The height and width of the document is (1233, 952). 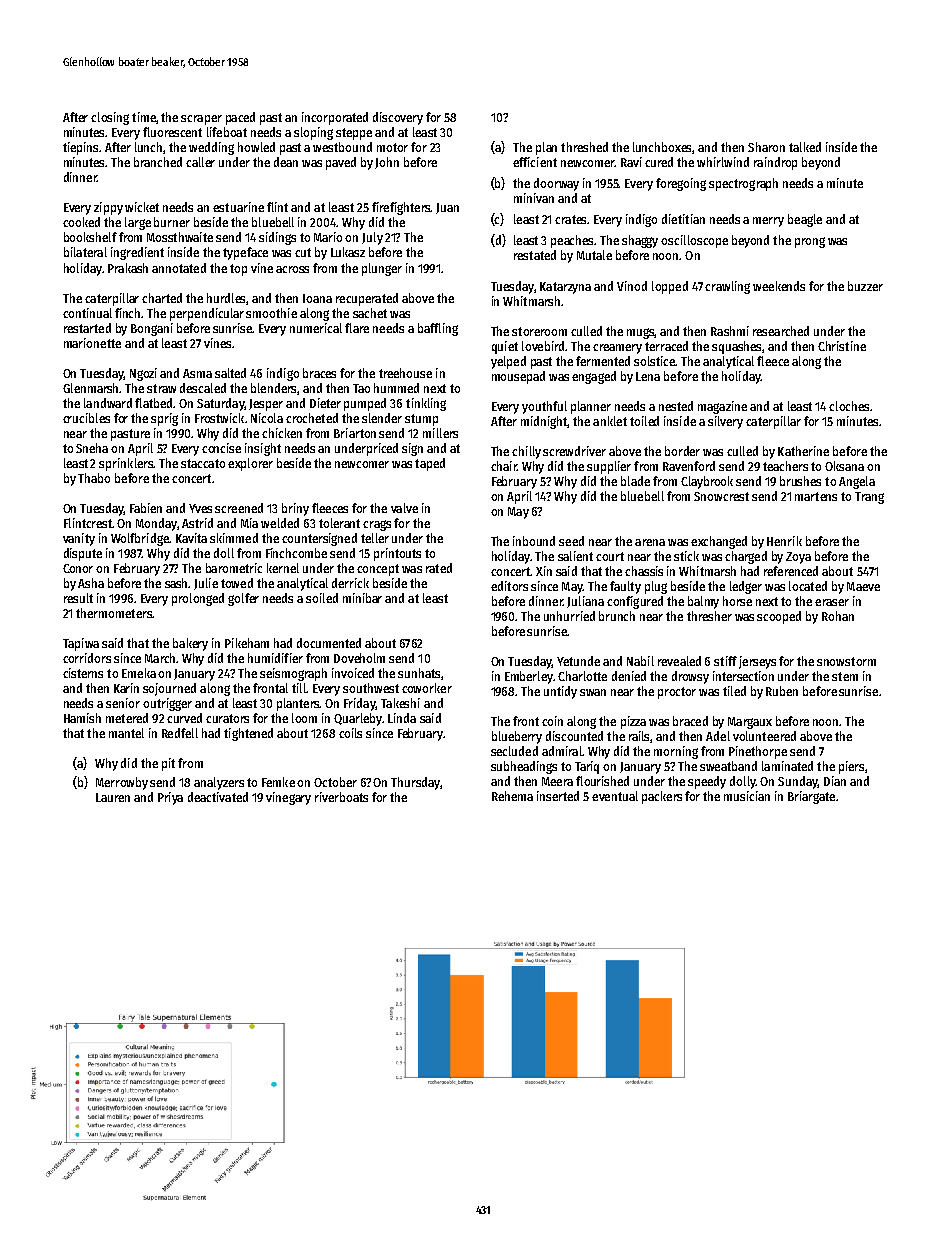 What do you see at coordinates (144, 117) in the document?
I see `time` at bounding box center [144, 117].
